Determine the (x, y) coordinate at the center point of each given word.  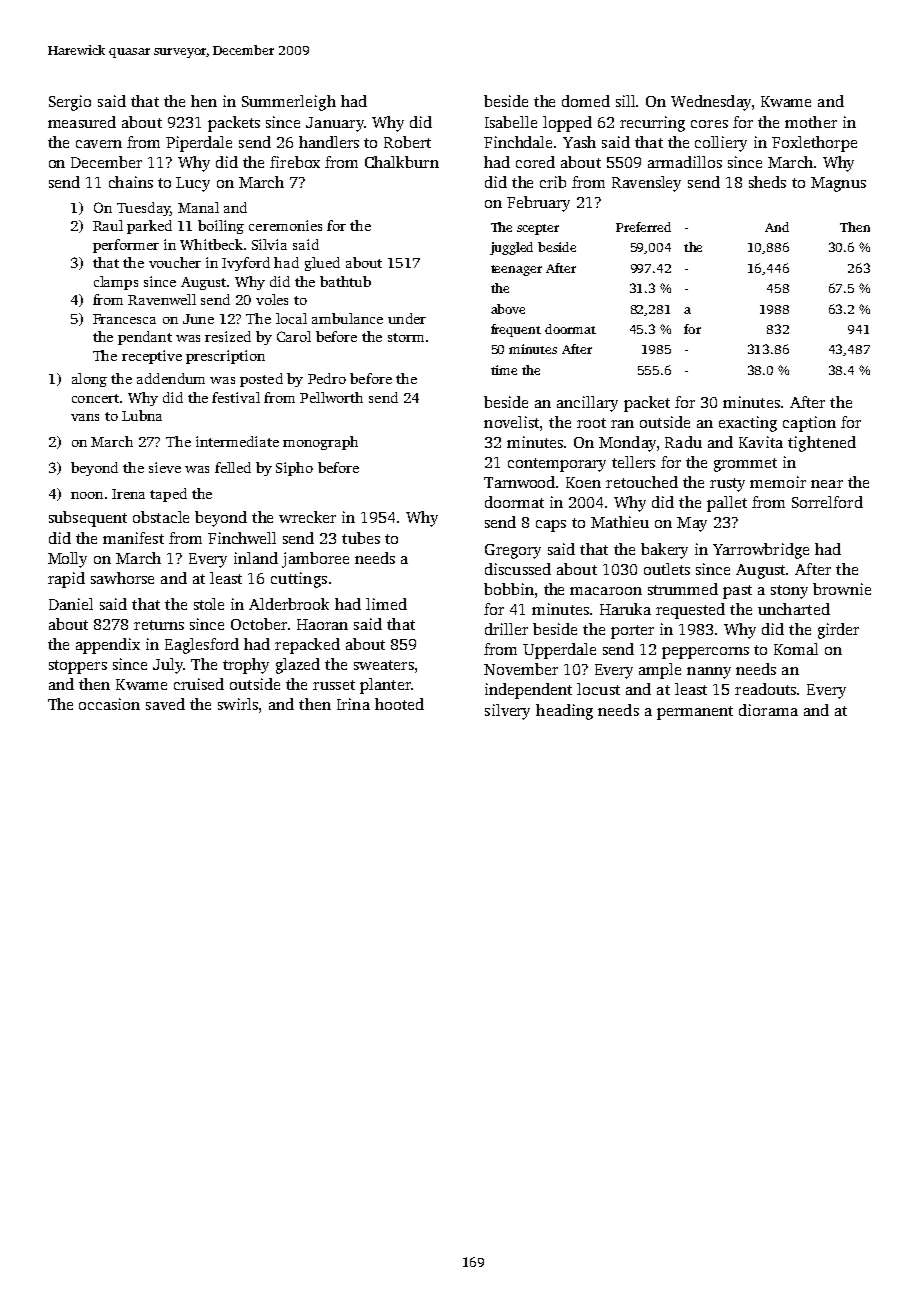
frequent (516, 330)
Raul (108, 225)
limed (386, 604)
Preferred (643, 227)
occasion (109, 704)
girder (838, 631)
